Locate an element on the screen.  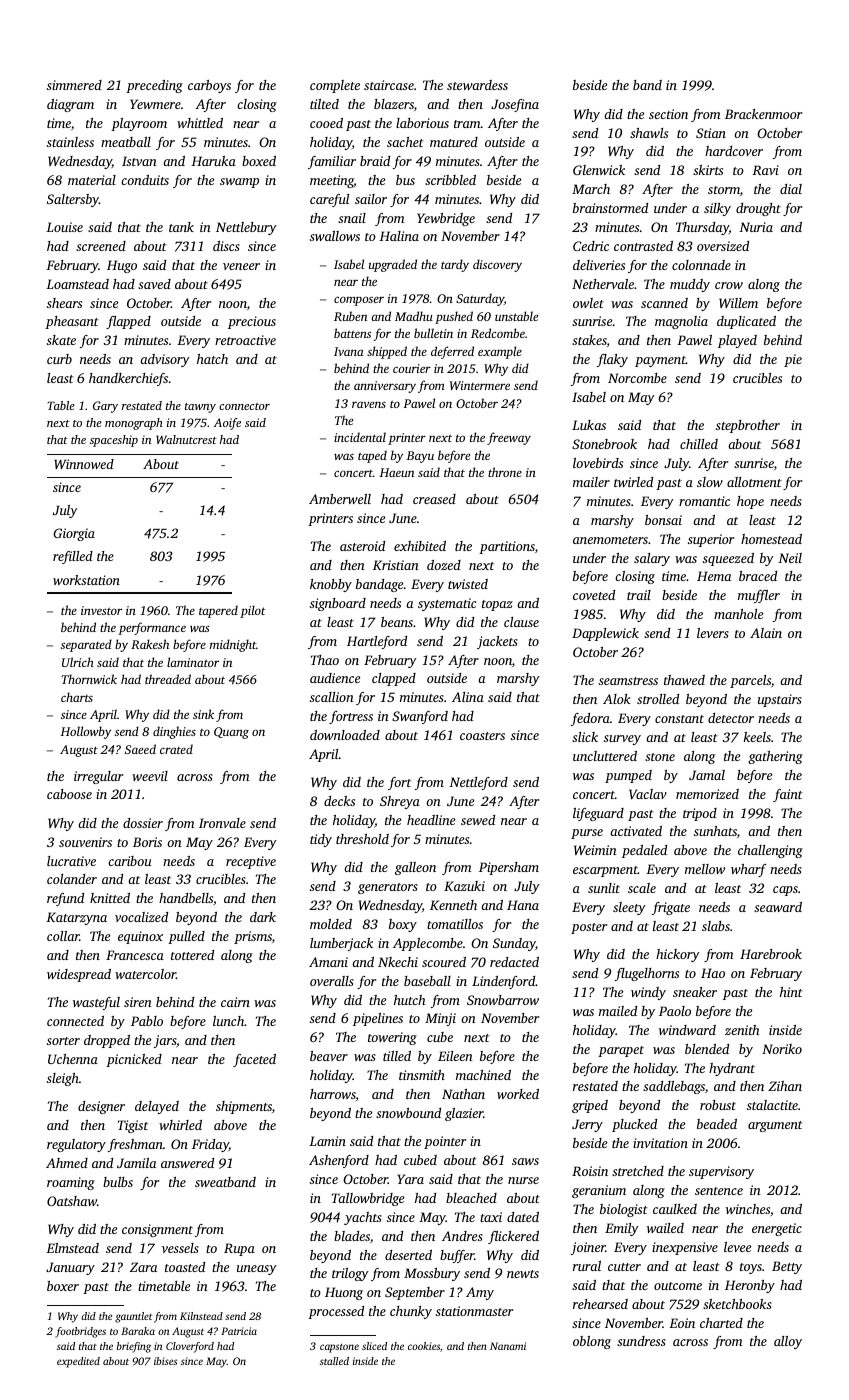
expedited is located at coordinates (78, 1362).
